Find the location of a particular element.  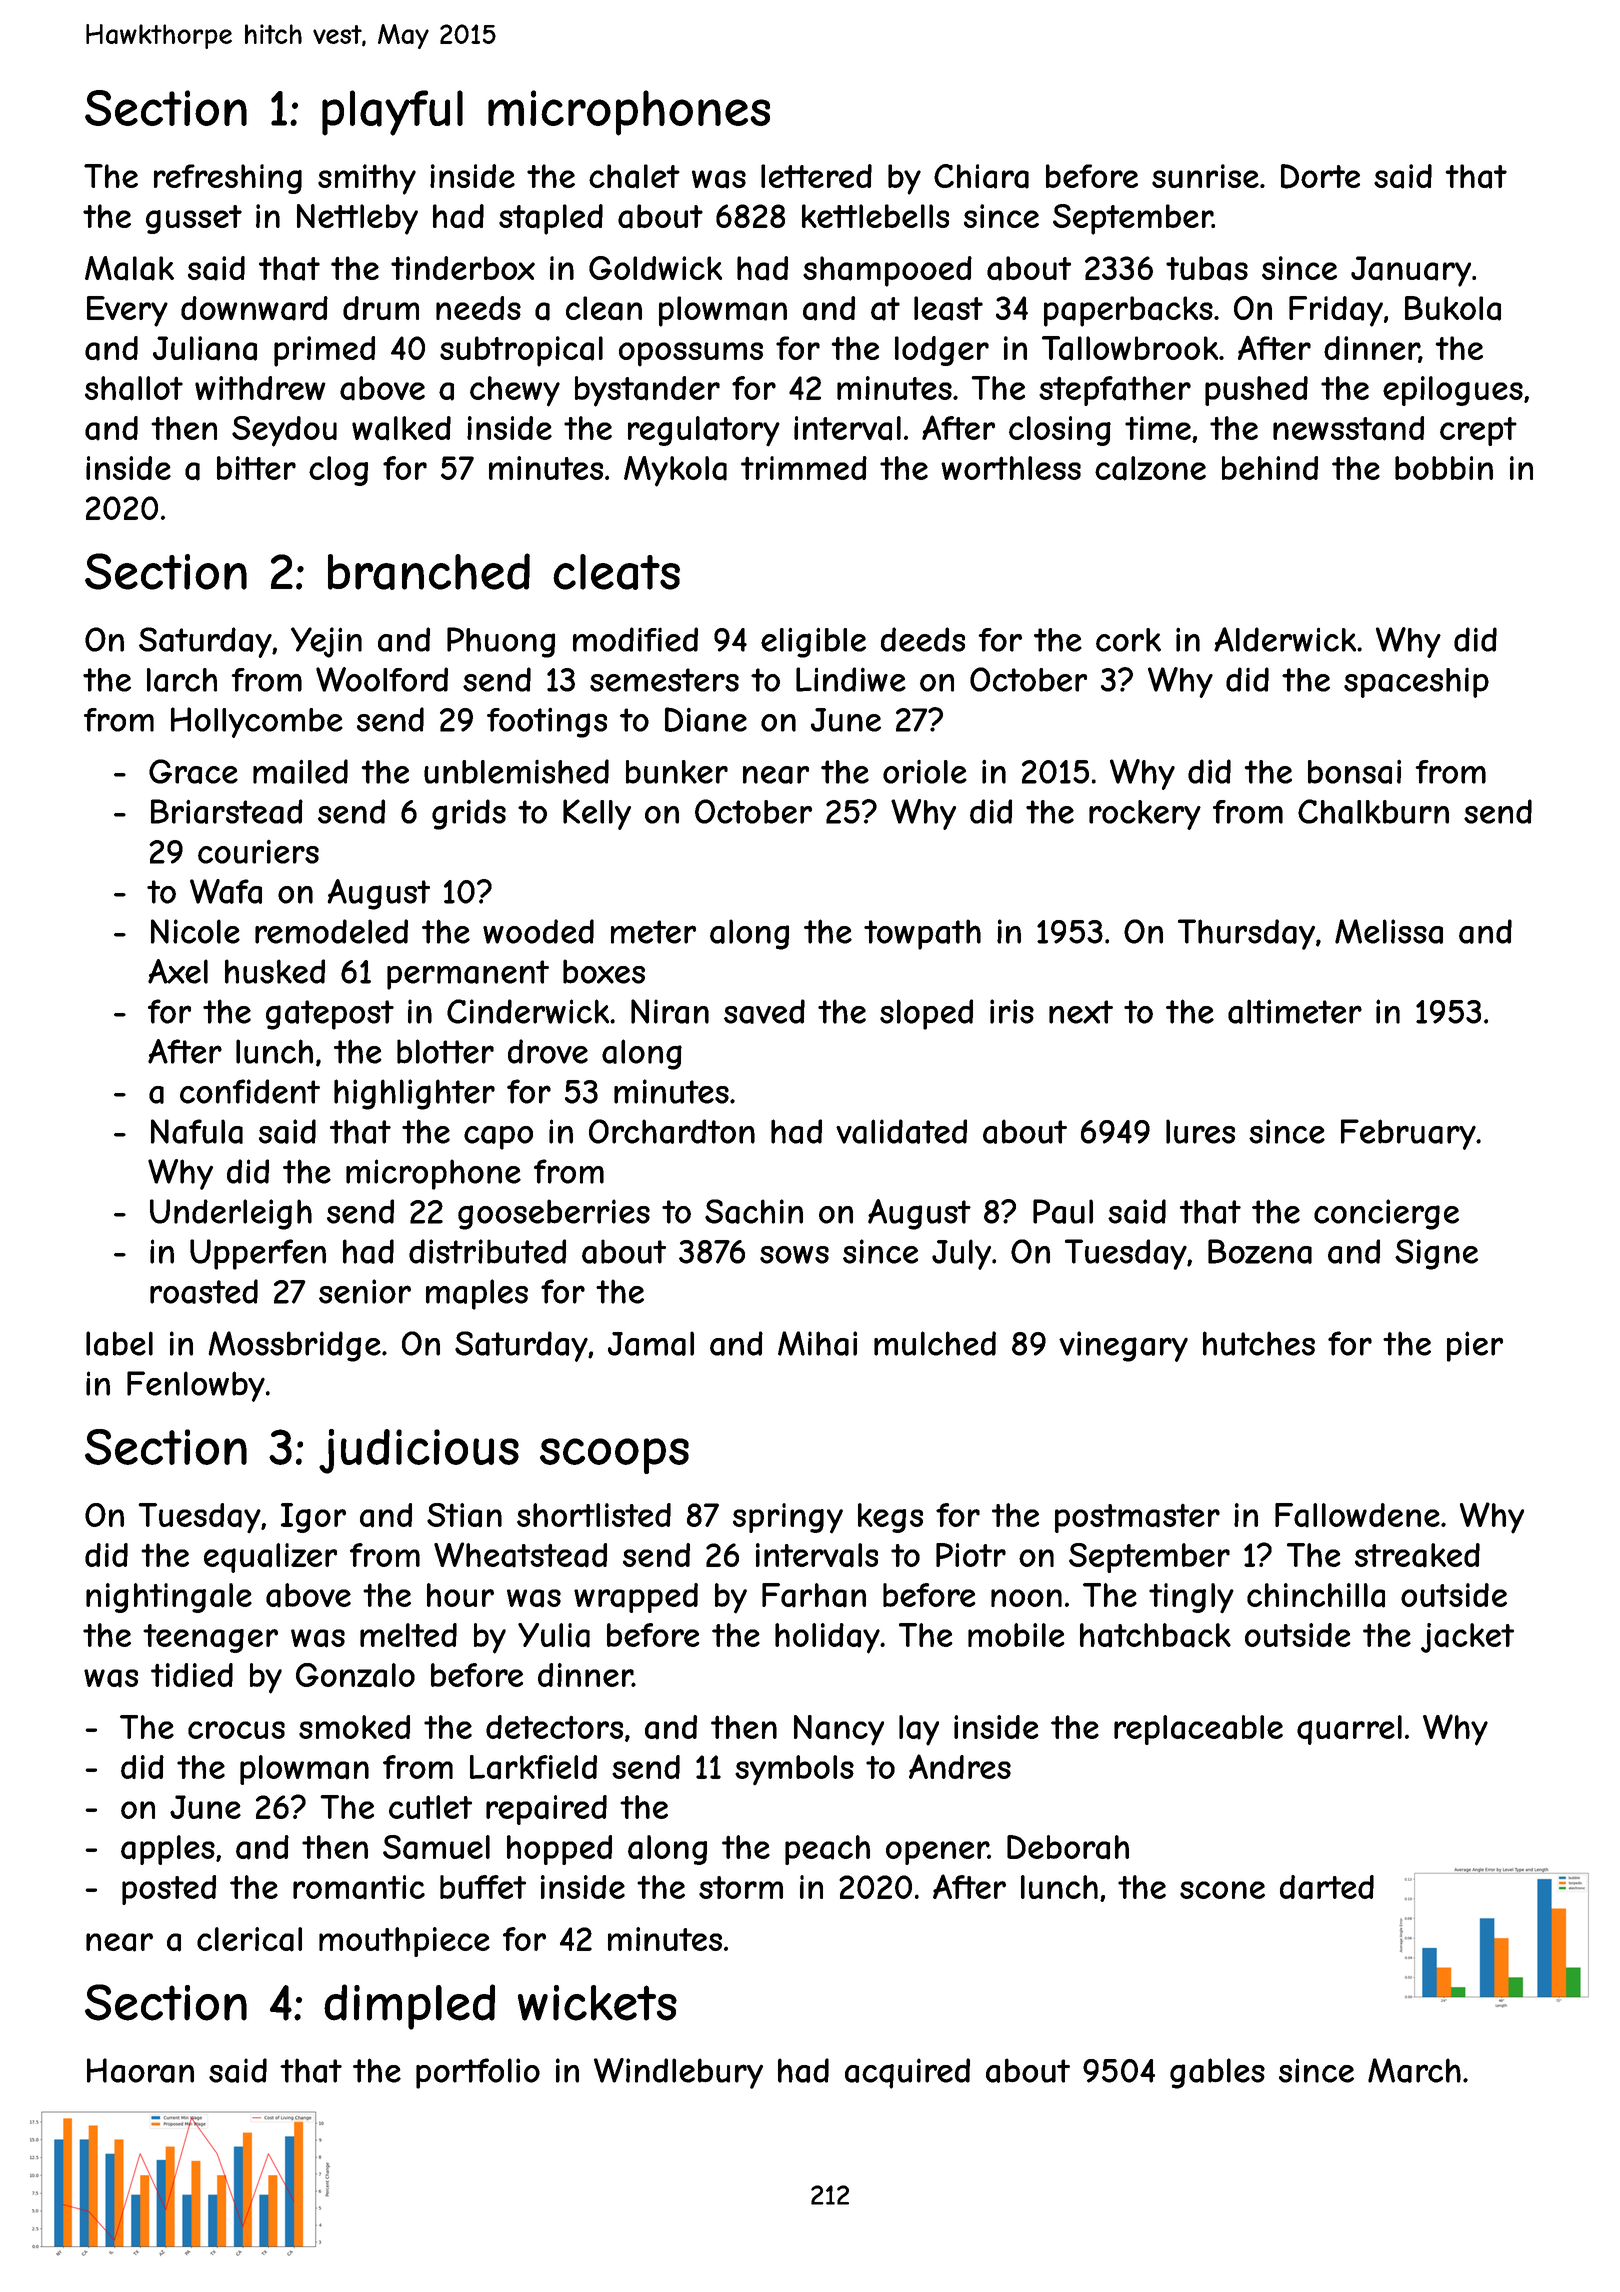

Dorte is located at coordinates (1320, 176).
